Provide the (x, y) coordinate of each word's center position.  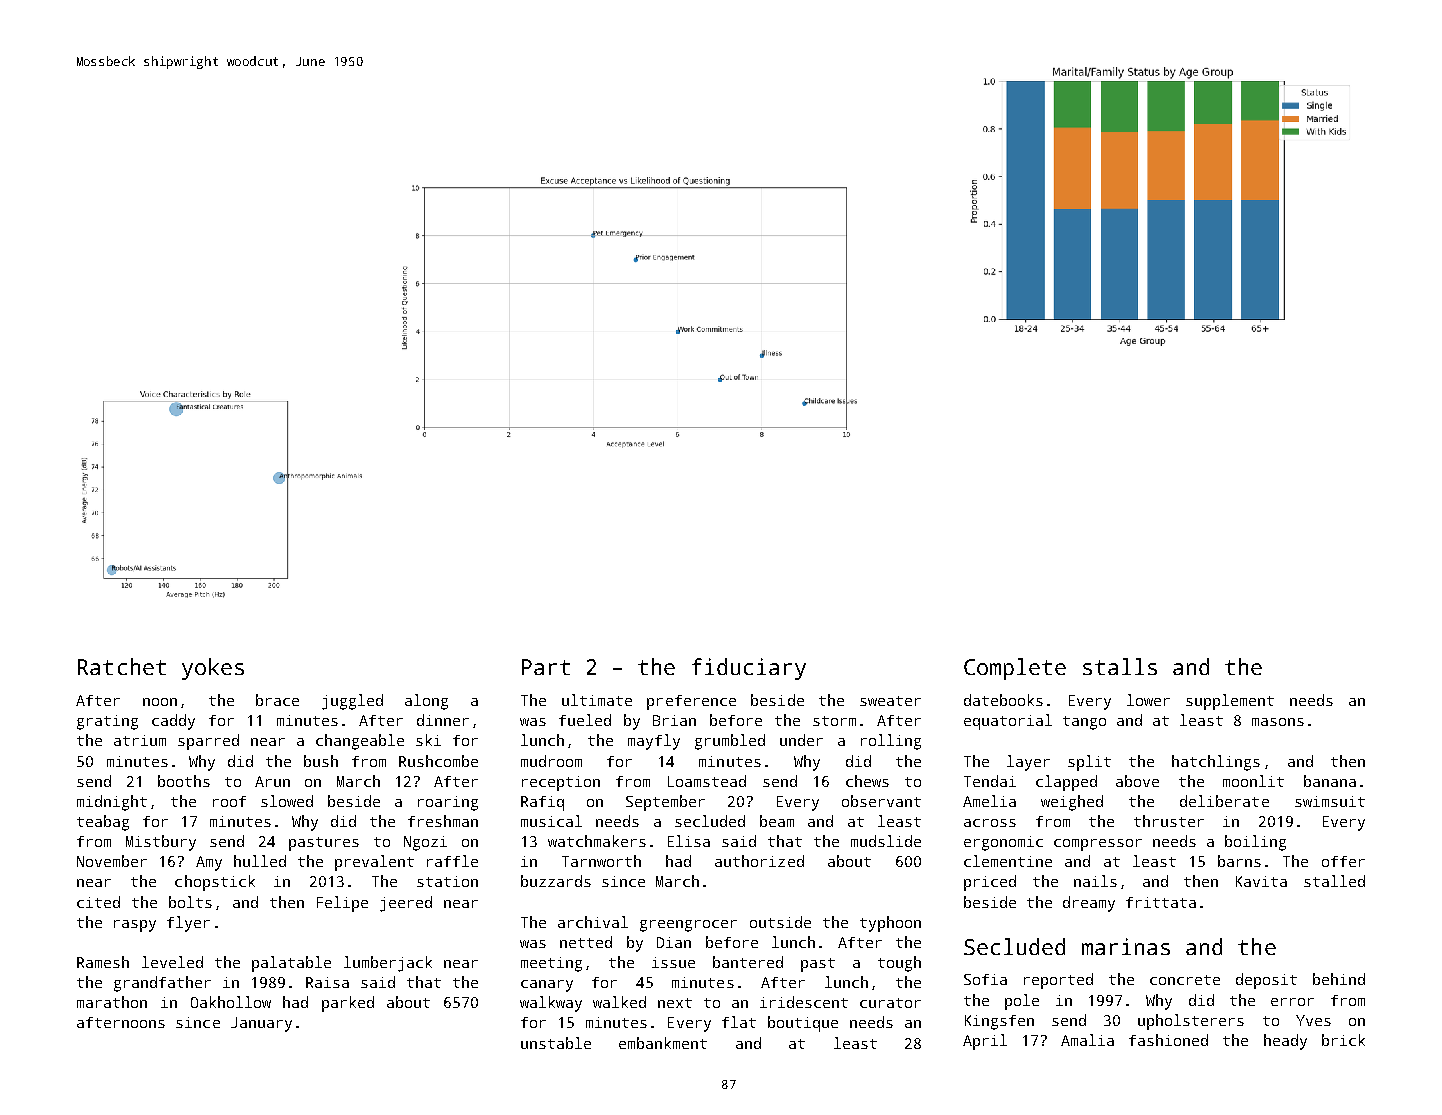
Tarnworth (601, 861)
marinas (1126, 946)
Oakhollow (231, 1002)
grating (107, 722)
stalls (1120, 666)
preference (691, 702)
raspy (135, 926)
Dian (674, 942)
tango (1084, 723)
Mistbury (161, 843)
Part (546, 667)
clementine (1008, 861)
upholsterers (1191, 1022)
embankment (663, 1043)
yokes (213, 669)
